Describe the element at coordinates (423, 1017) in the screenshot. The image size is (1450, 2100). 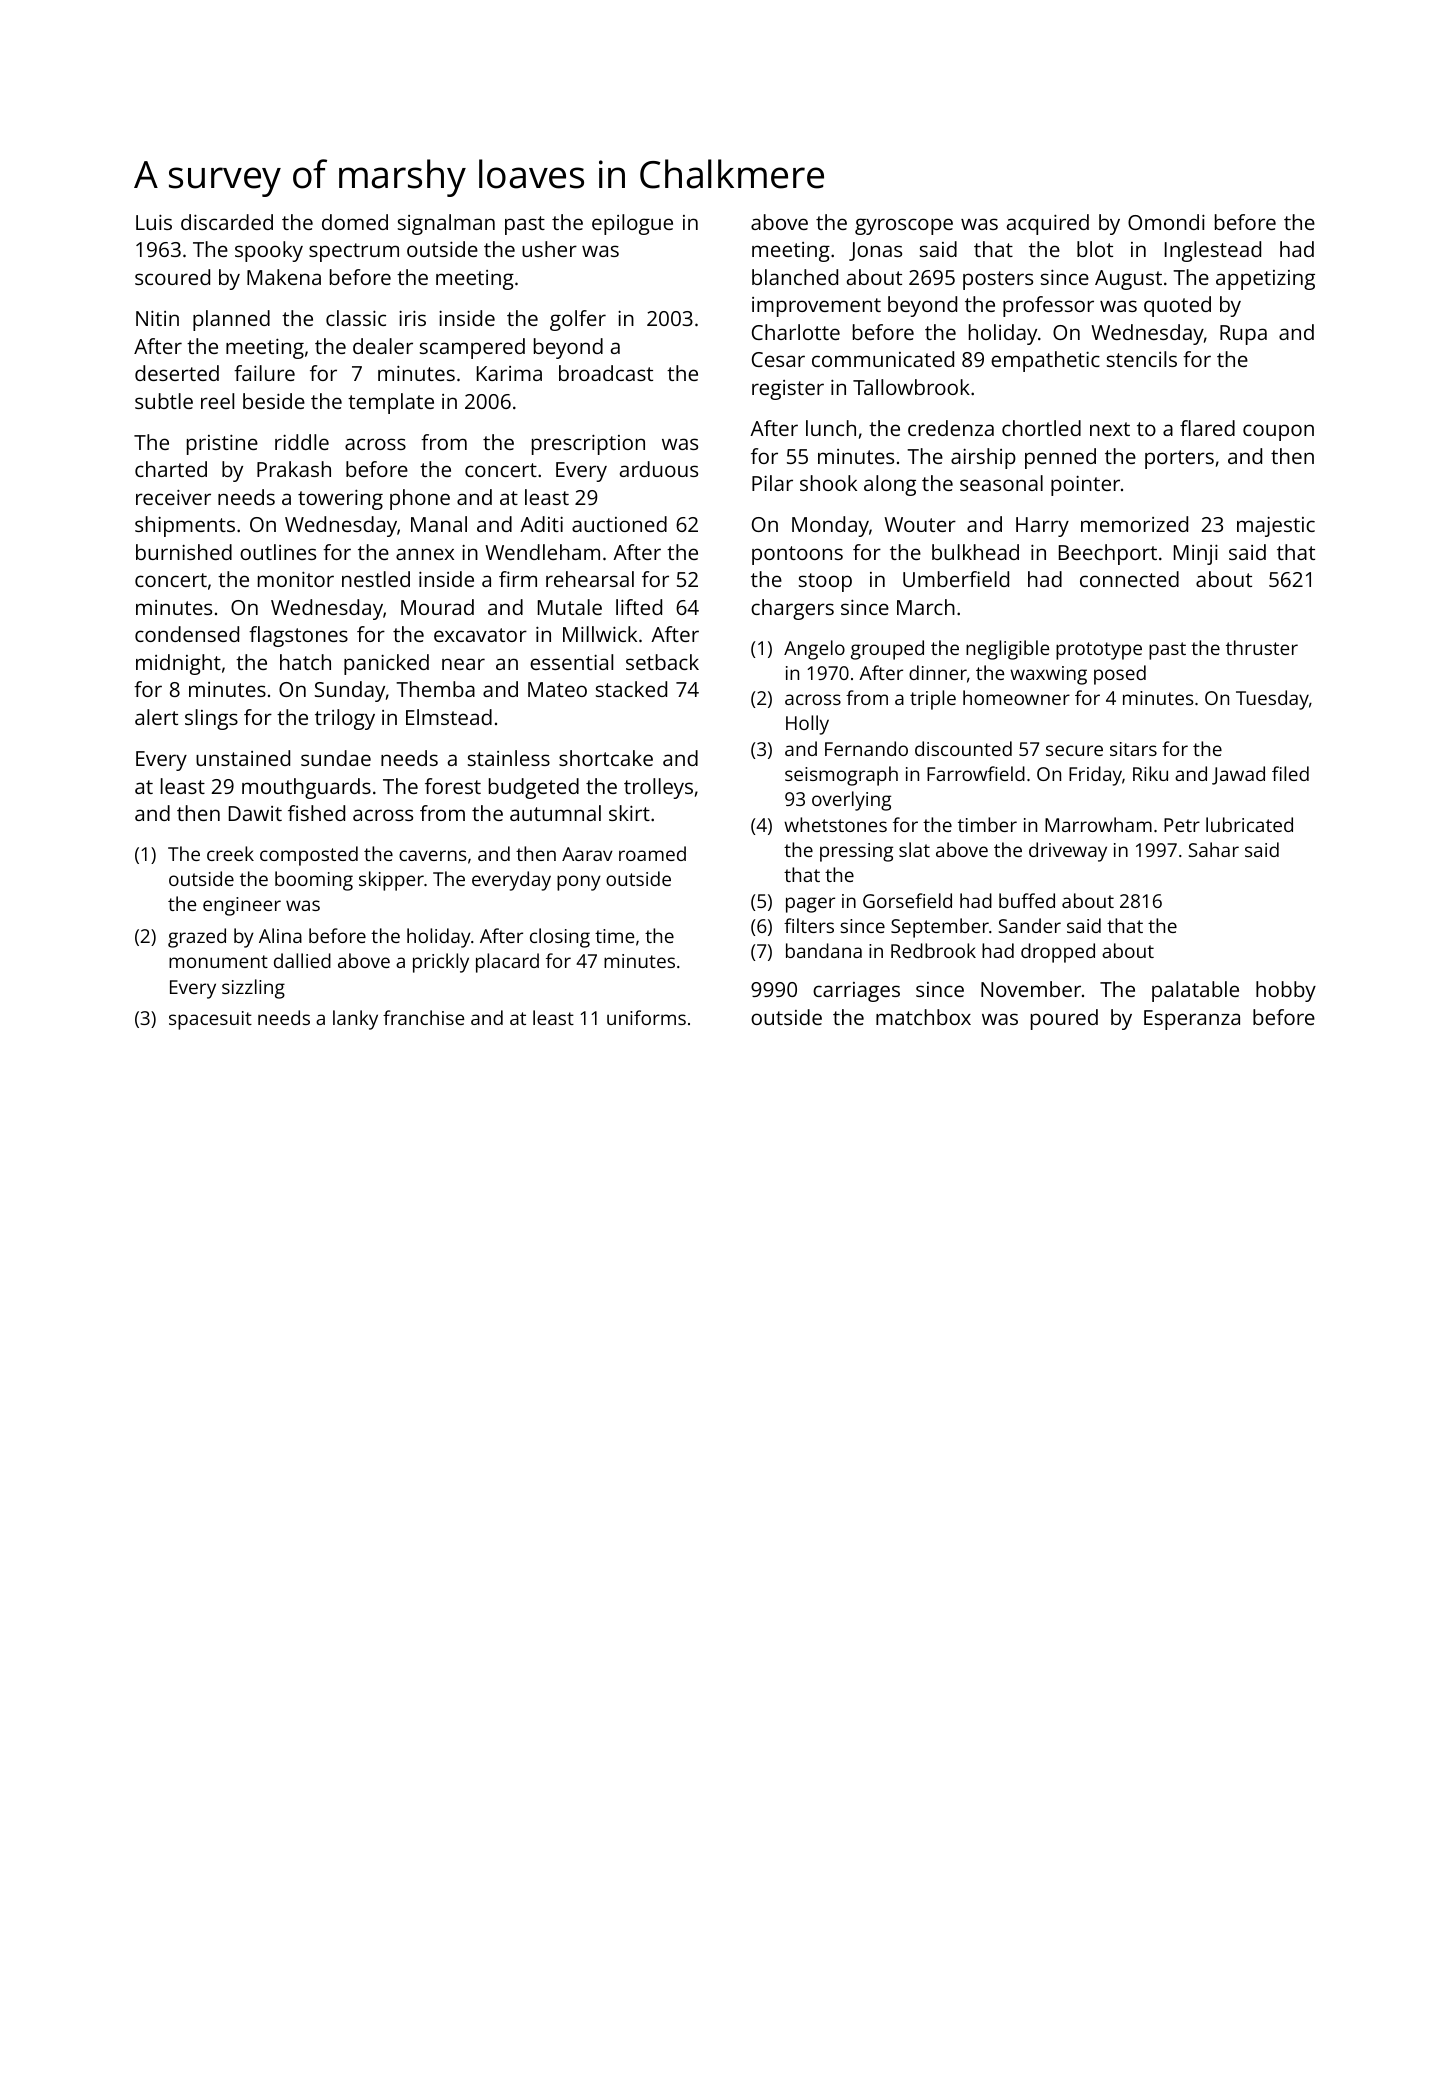
I see `franchise` at that location.
